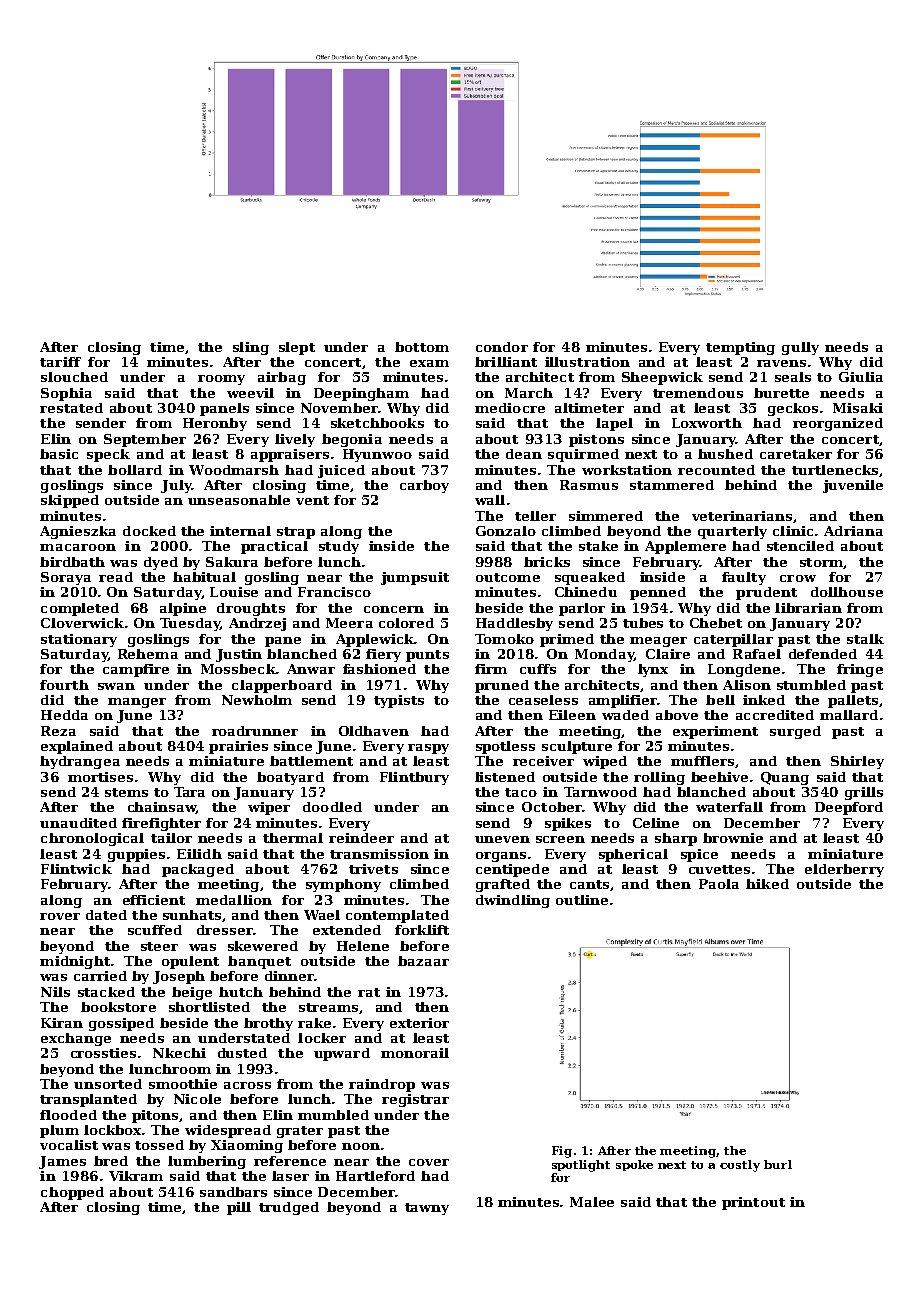 Image resolution: width=924 pixels, height=1308 pixels. I want to click on macaroon, so click(78, 547).
